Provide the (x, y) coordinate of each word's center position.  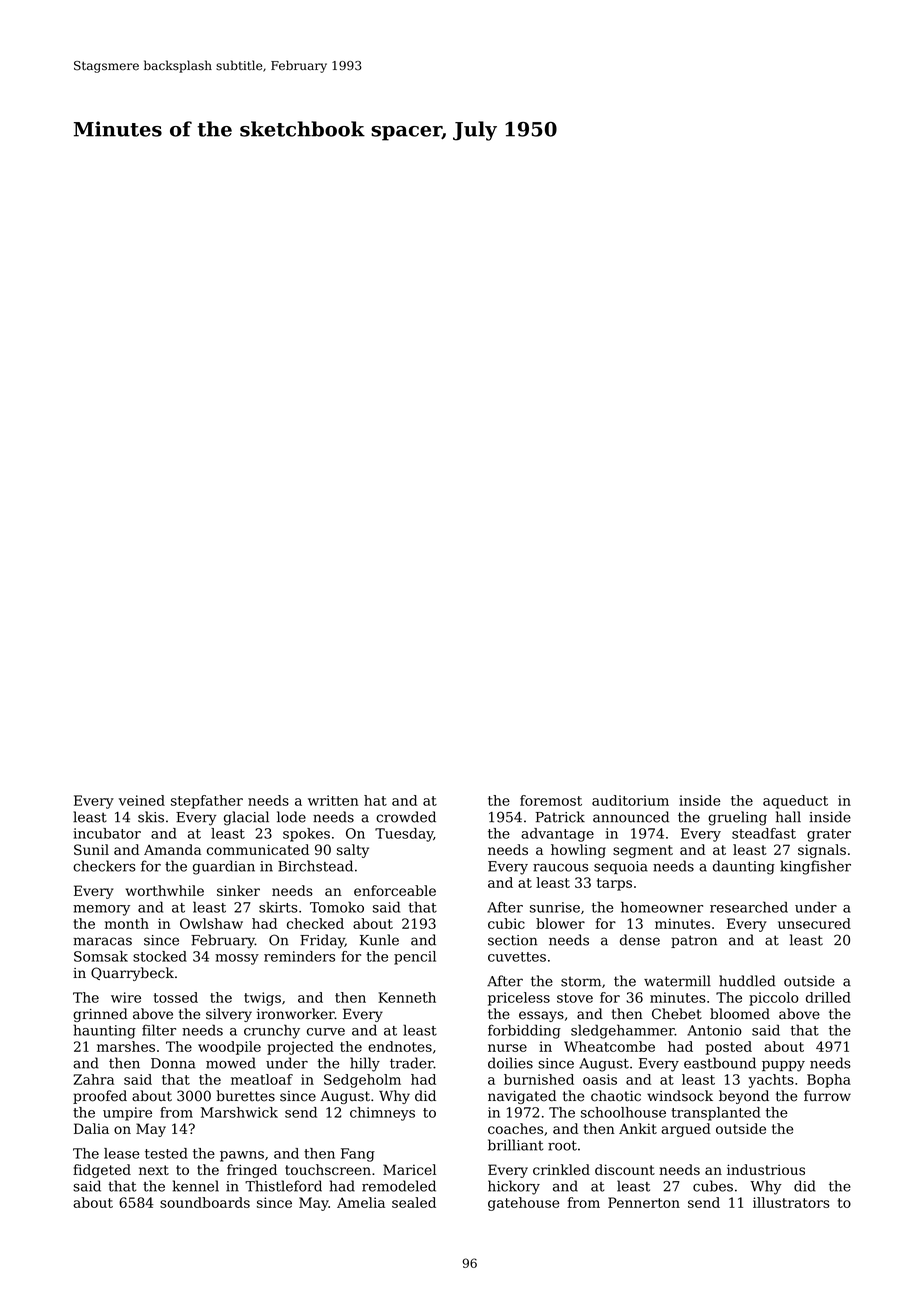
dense (640, 940)
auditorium (630, 800)
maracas (102, 941)
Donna (173, 1063)
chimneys (382, 1114)
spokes (306, 835)
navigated (522, 1097)
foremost (551, 800)
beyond (744, 1097)
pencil (415, 958)
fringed (252, 1171)
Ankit (638, 1128)
